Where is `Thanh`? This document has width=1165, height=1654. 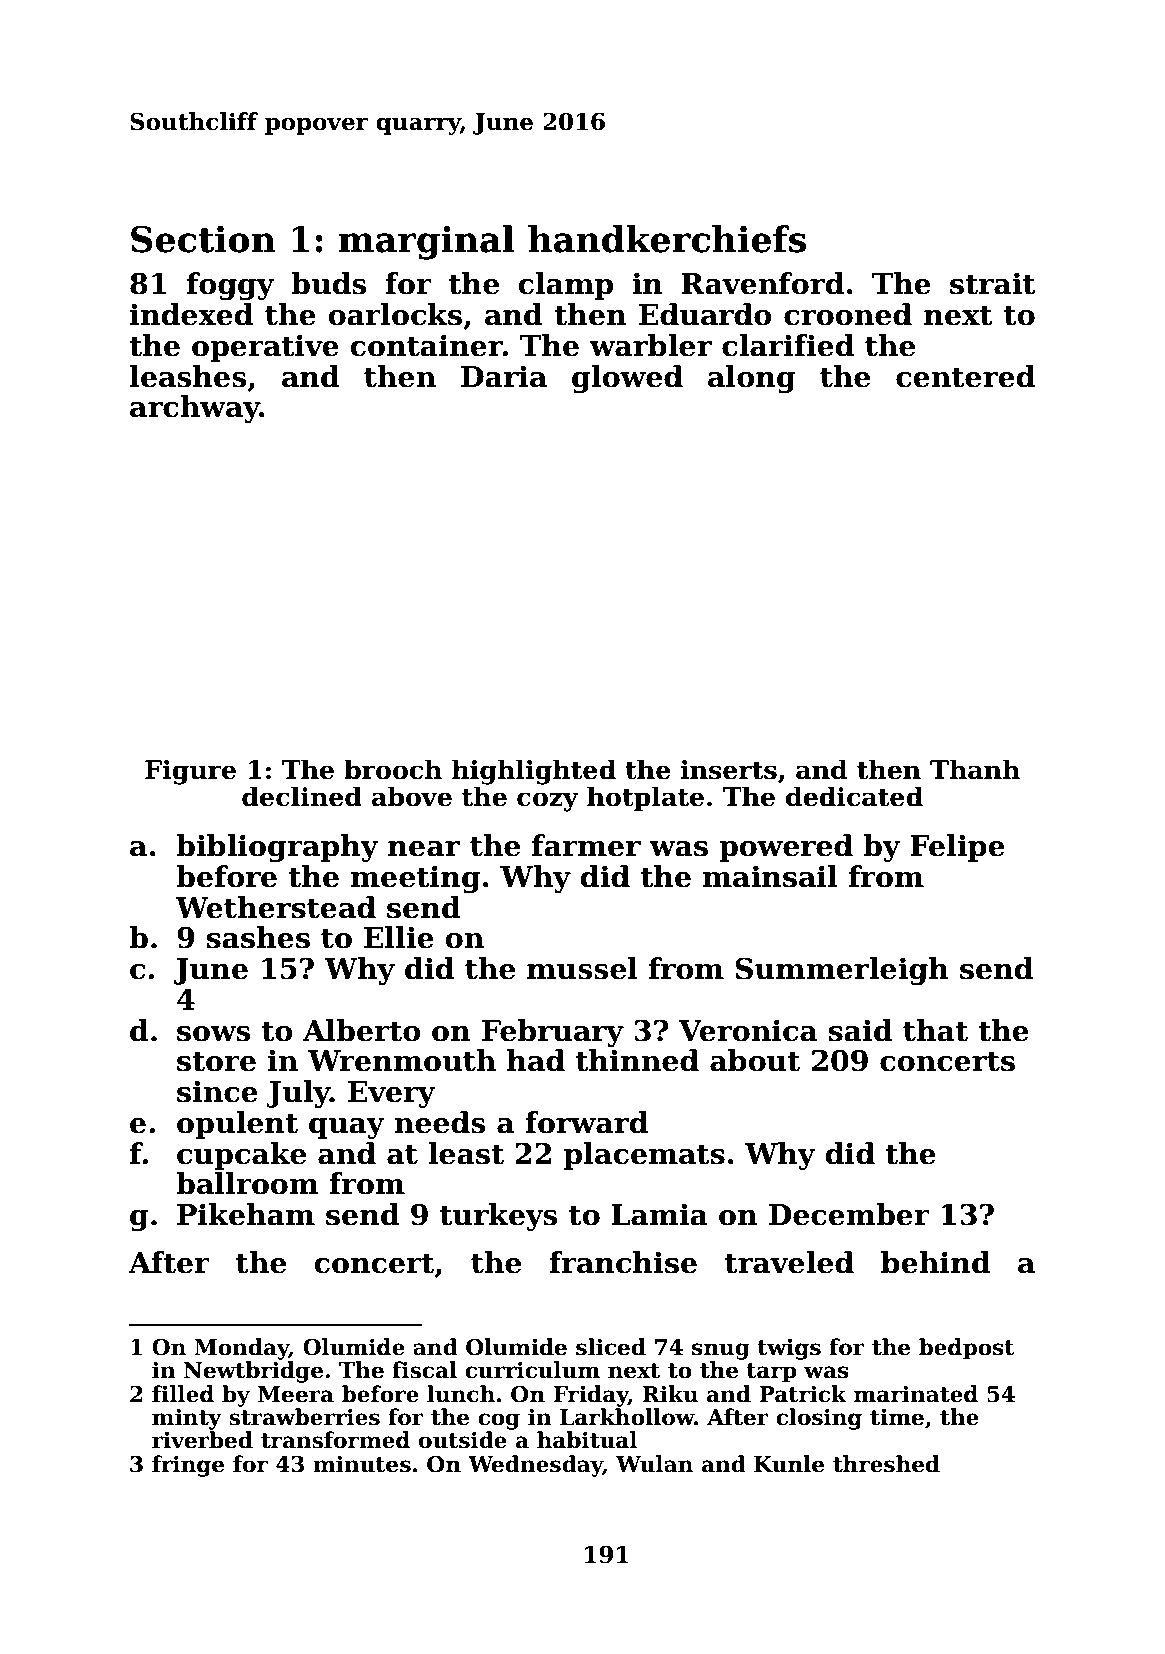 Thanh is located at coordinates (975, 769).
